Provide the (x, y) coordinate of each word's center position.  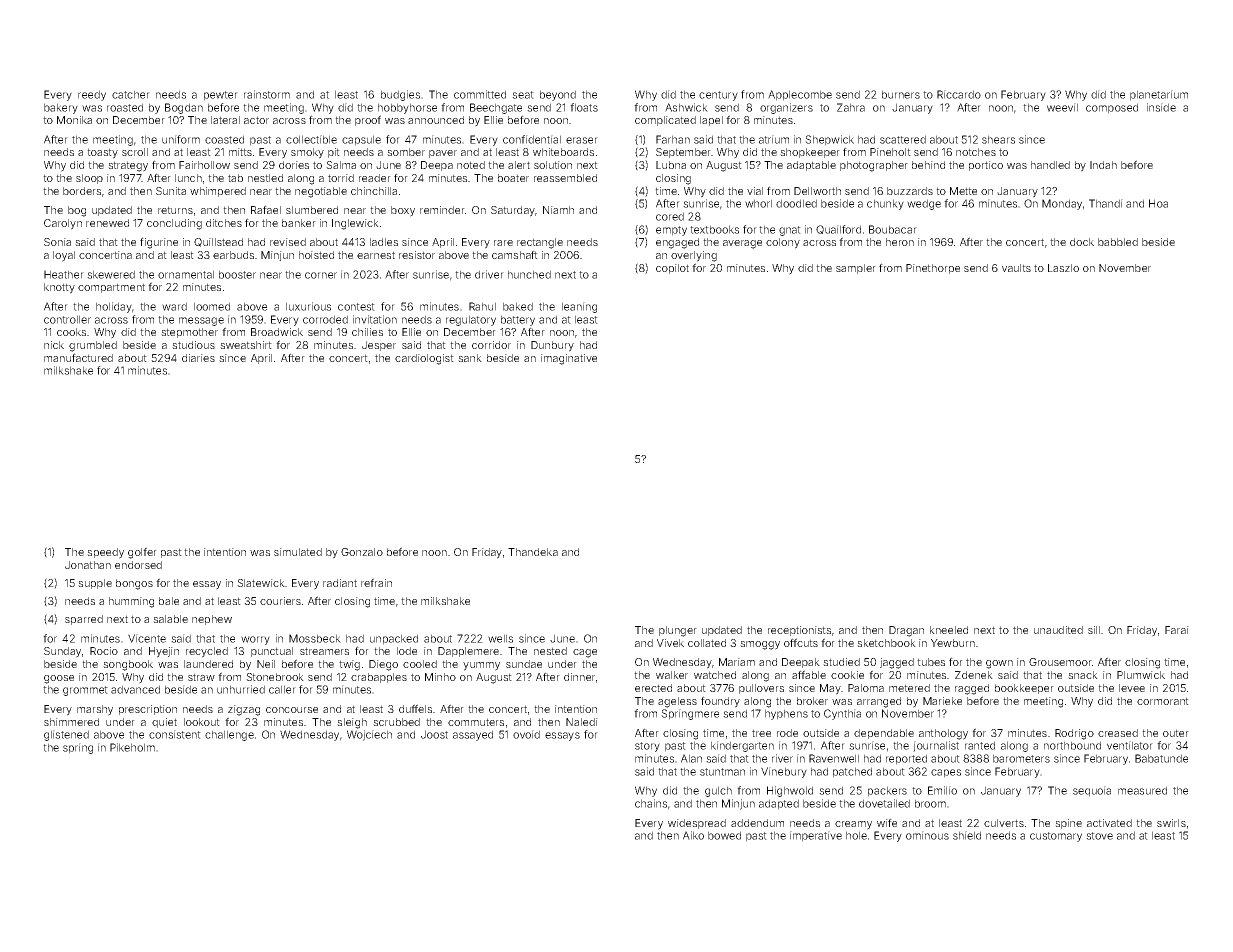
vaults (1016, 268)
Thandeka (533, 552)
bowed (724, 835)
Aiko (693, 835)
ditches (224, 223)
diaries (198, 358)
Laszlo (1063, 268)
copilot (672, 269)
